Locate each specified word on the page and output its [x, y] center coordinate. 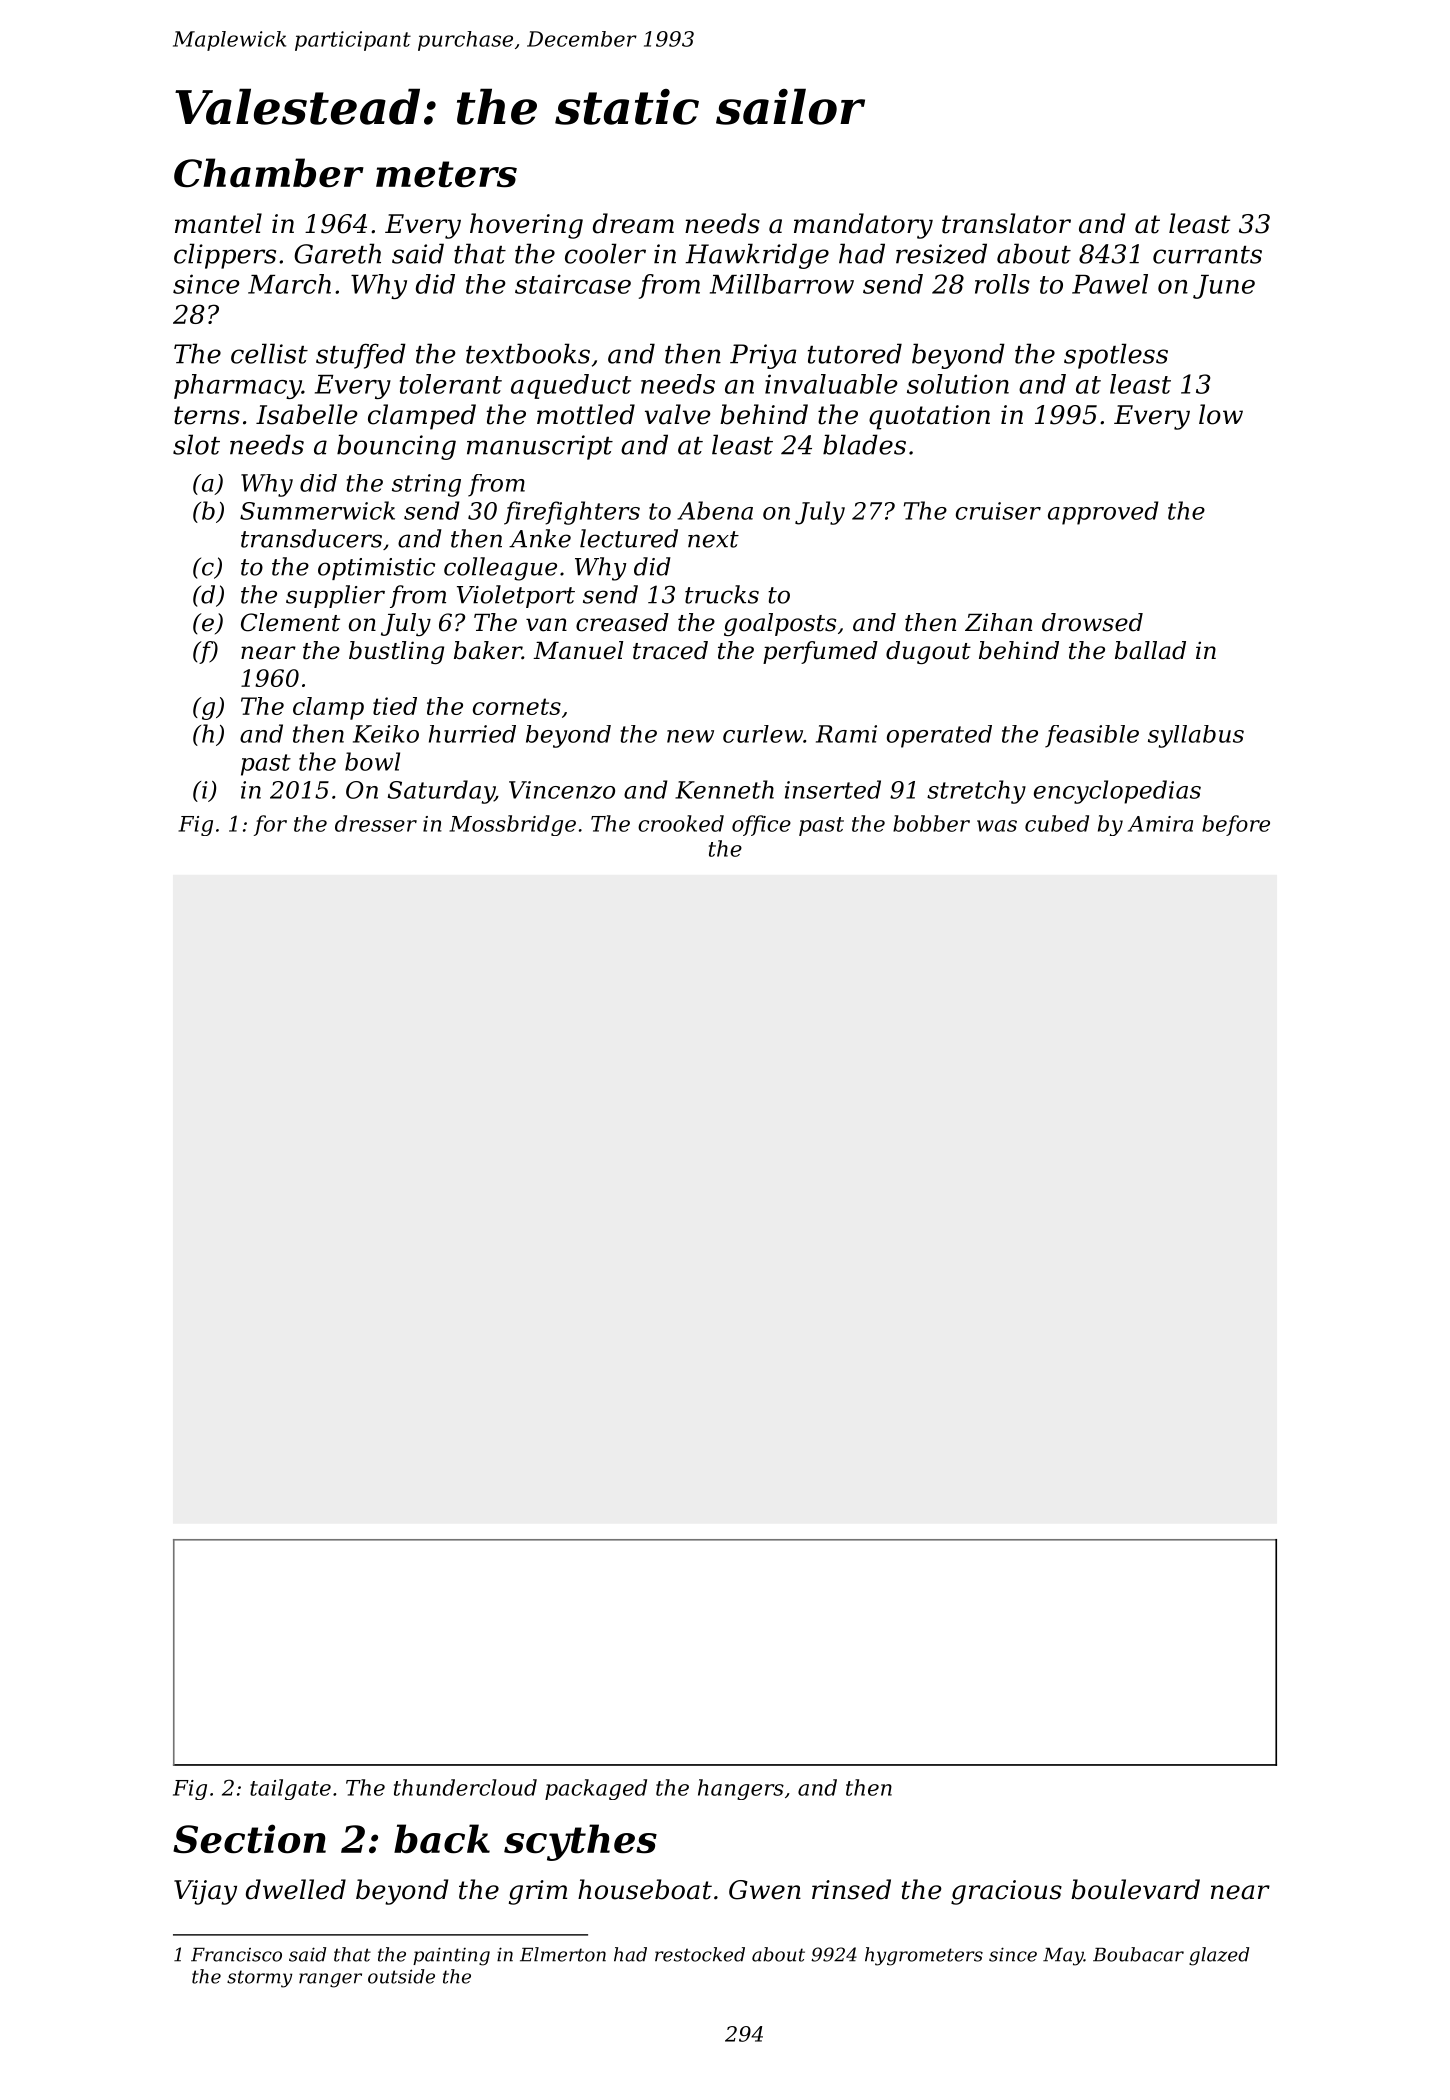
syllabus [1196, 736]
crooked [681, 823]
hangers [741, 1789]
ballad [1150, 650]
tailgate [290, 1789]
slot [196, 444]
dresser [376, 823]
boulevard [1135, 1889]
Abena [715, 510]
